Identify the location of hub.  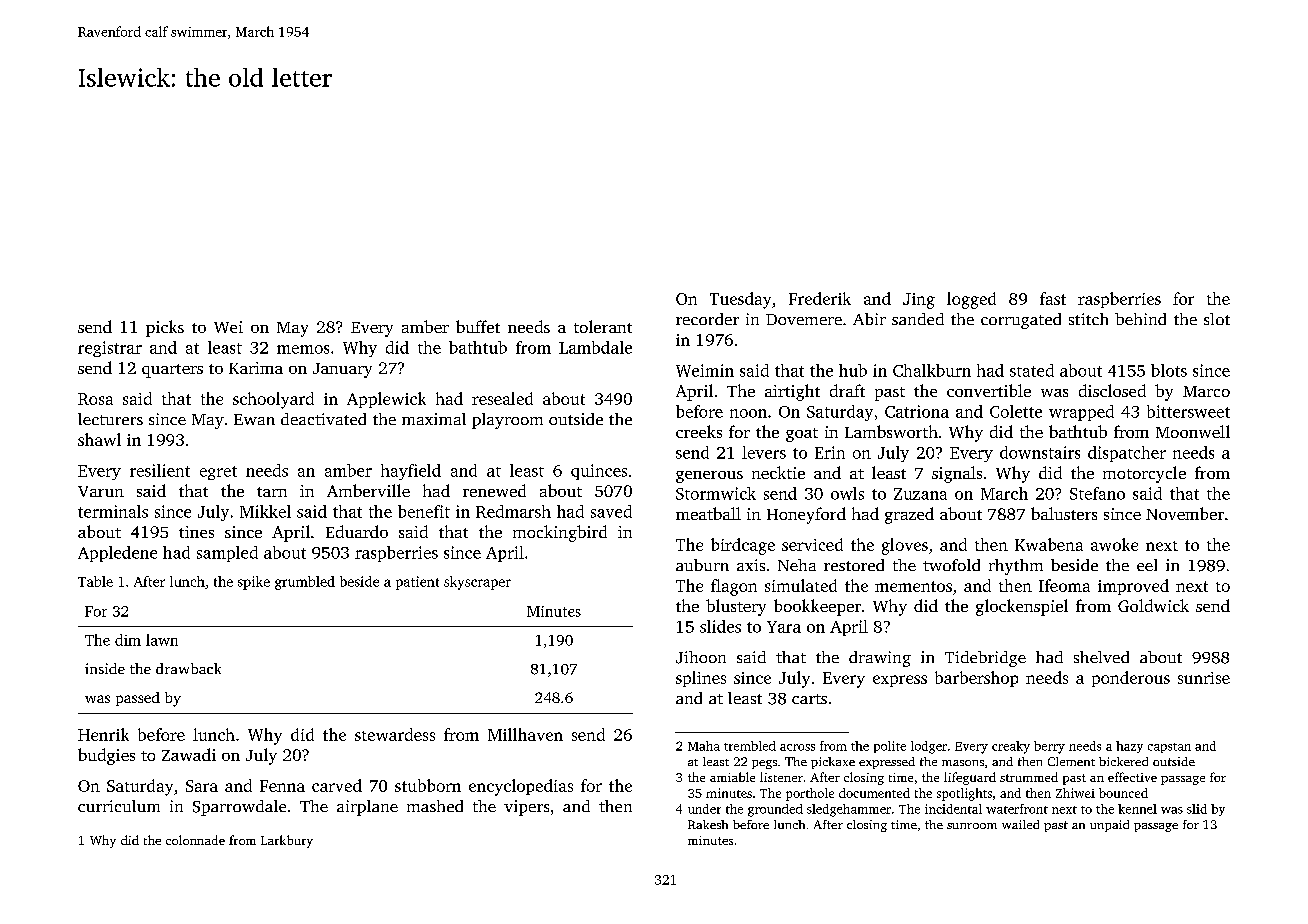
(853, 370).
